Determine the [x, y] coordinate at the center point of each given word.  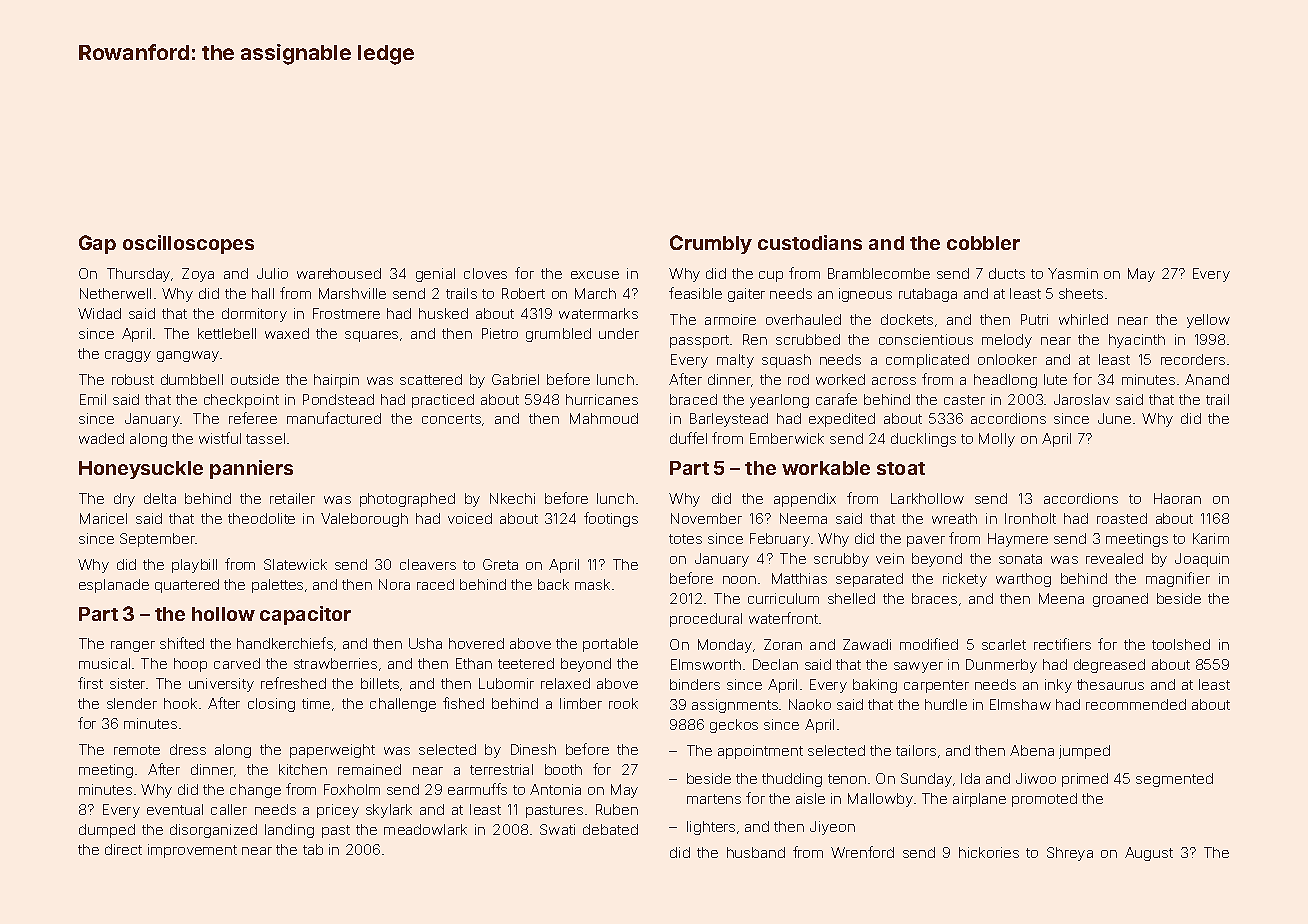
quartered [187, 586]
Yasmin [1073, 273]
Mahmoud [604, 418]
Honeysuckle [141, 470]
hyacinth [1137, 341]
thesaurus [1110, 684]
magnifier [1178, 579]
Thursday [138, 275]
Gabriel [515, 379]
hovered [476, 643]
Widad [99, 313]
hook [180, 703]
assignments [735, 706]
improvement [192, 851]
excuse [595, 275]
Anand [1207, 379]
